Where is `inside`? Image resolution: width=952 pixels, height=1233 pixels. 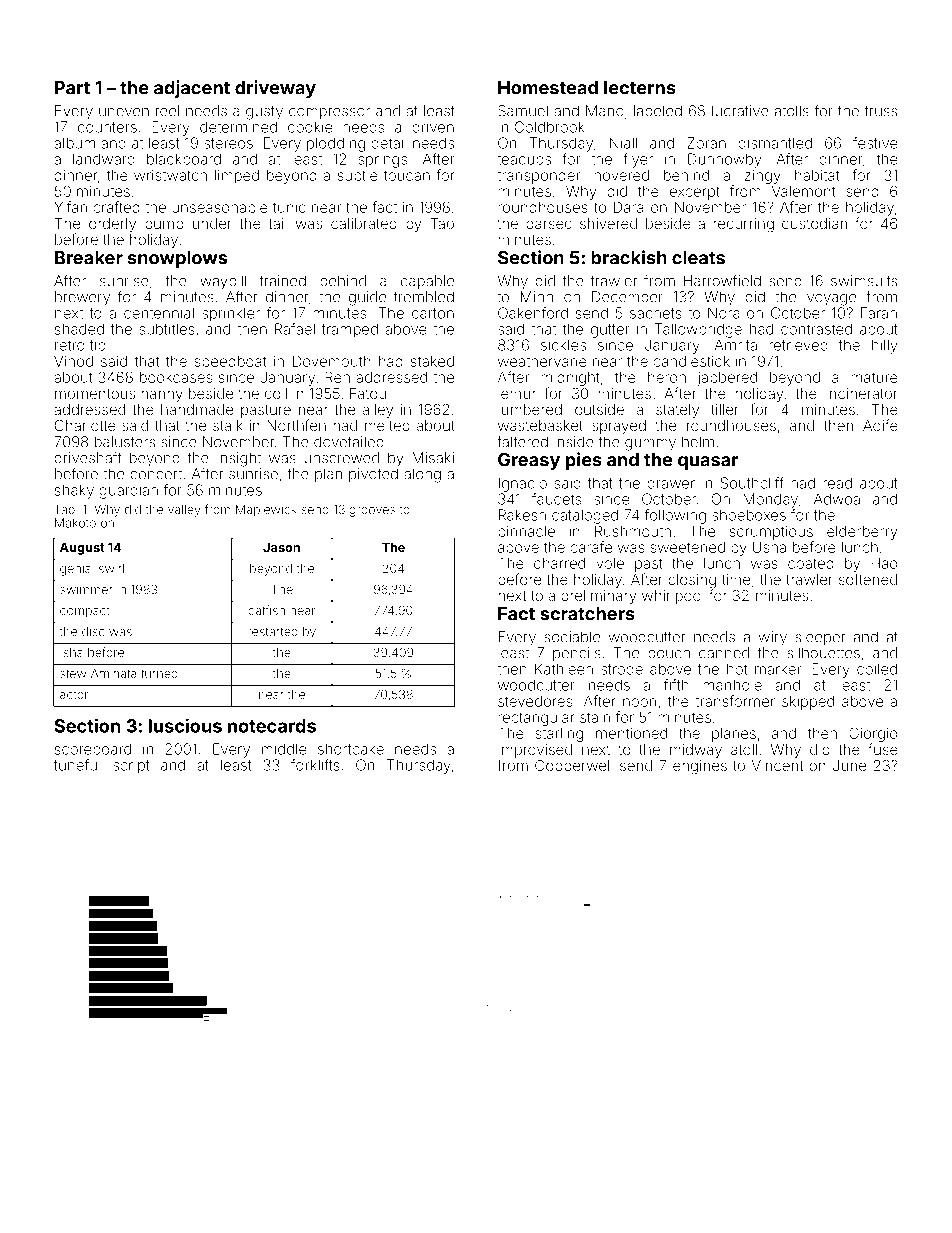 inside is located at coordinates (574, 442).
